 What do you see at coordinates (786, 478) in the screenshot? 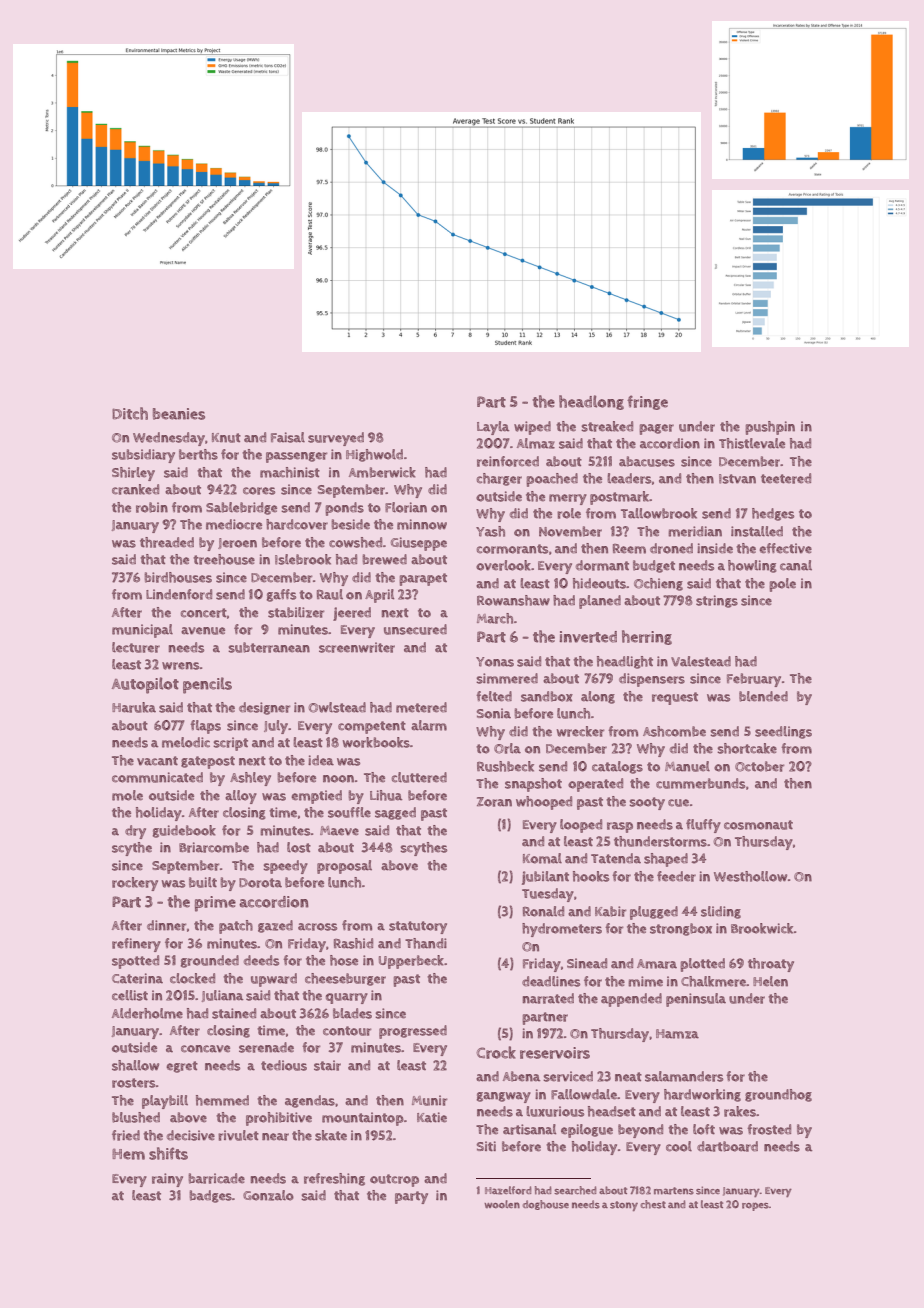
I see `teetered` at bounding box center [786, 478].
